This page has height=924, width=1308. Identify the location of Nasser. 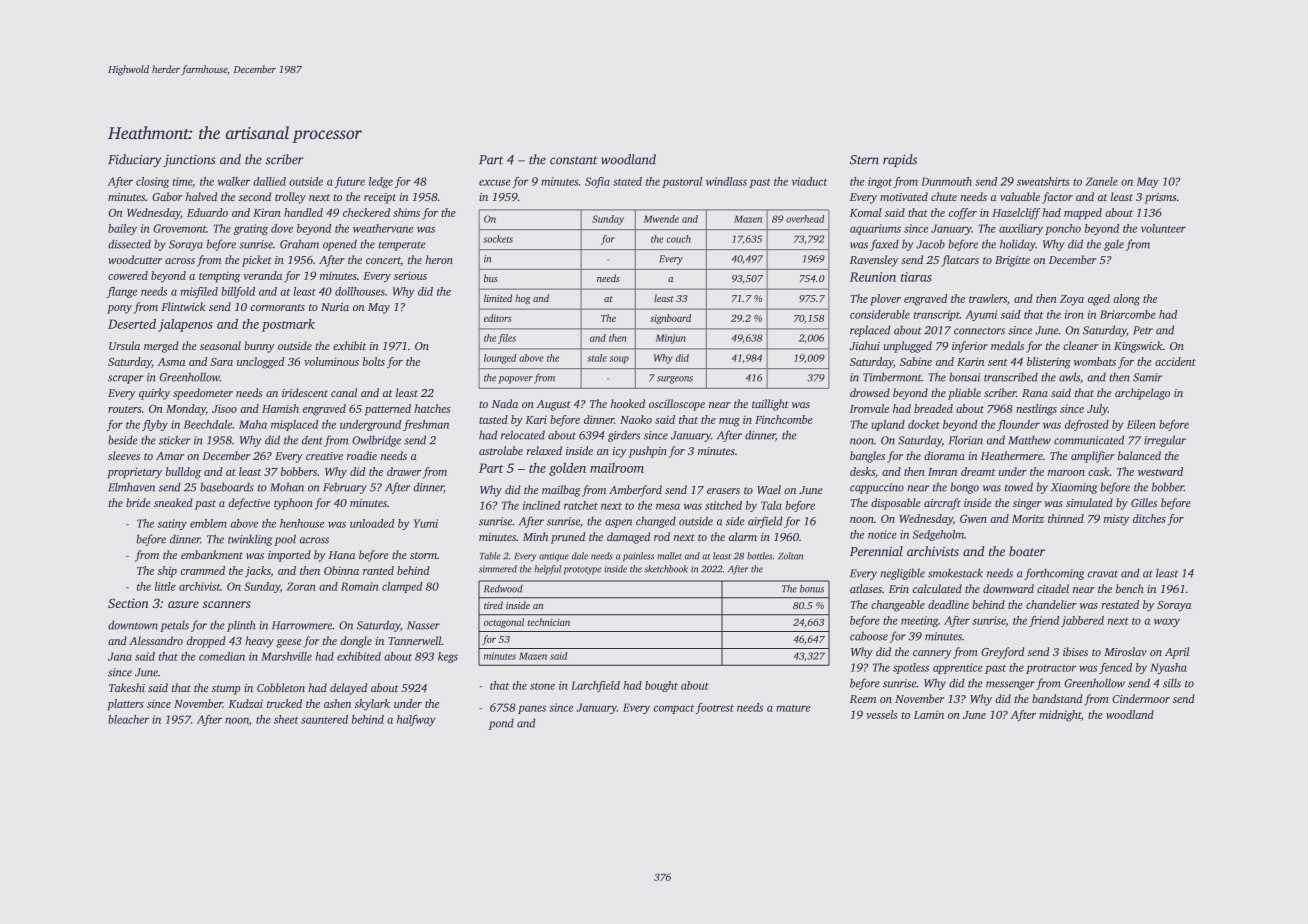
(423, 625).
